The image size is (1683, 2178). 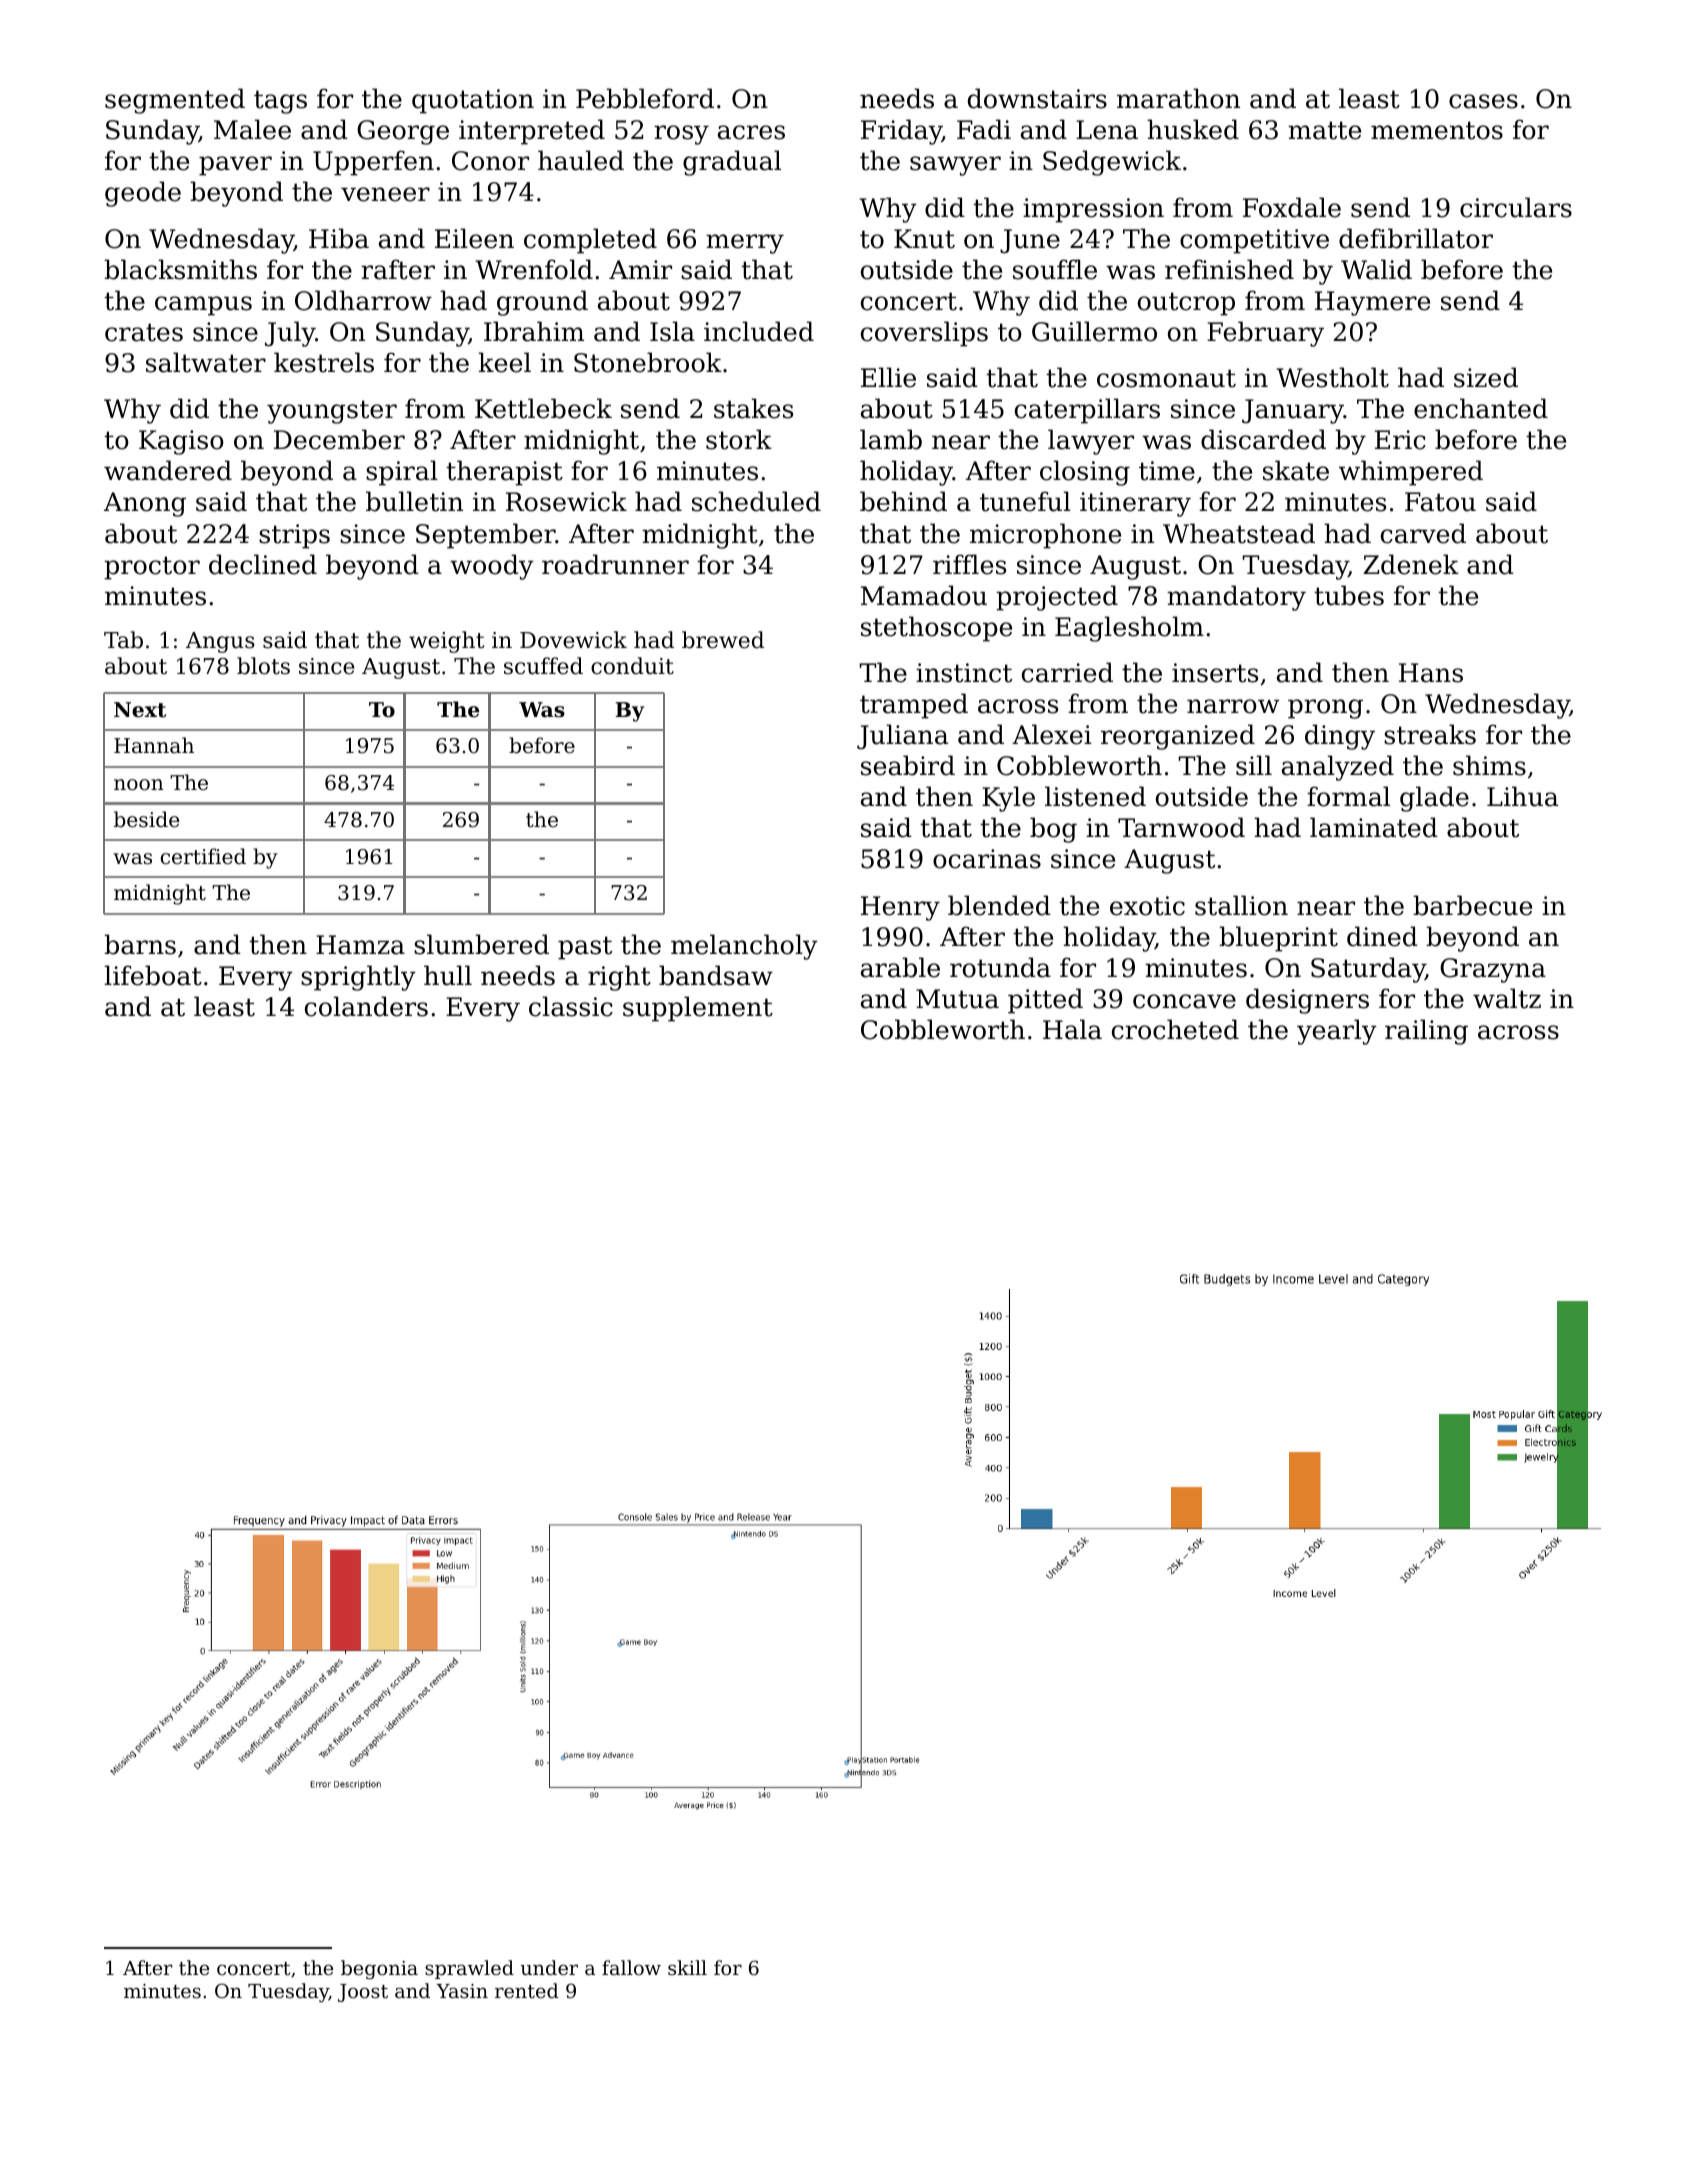 I want to click on Amir, so click(x=640, y=269).
